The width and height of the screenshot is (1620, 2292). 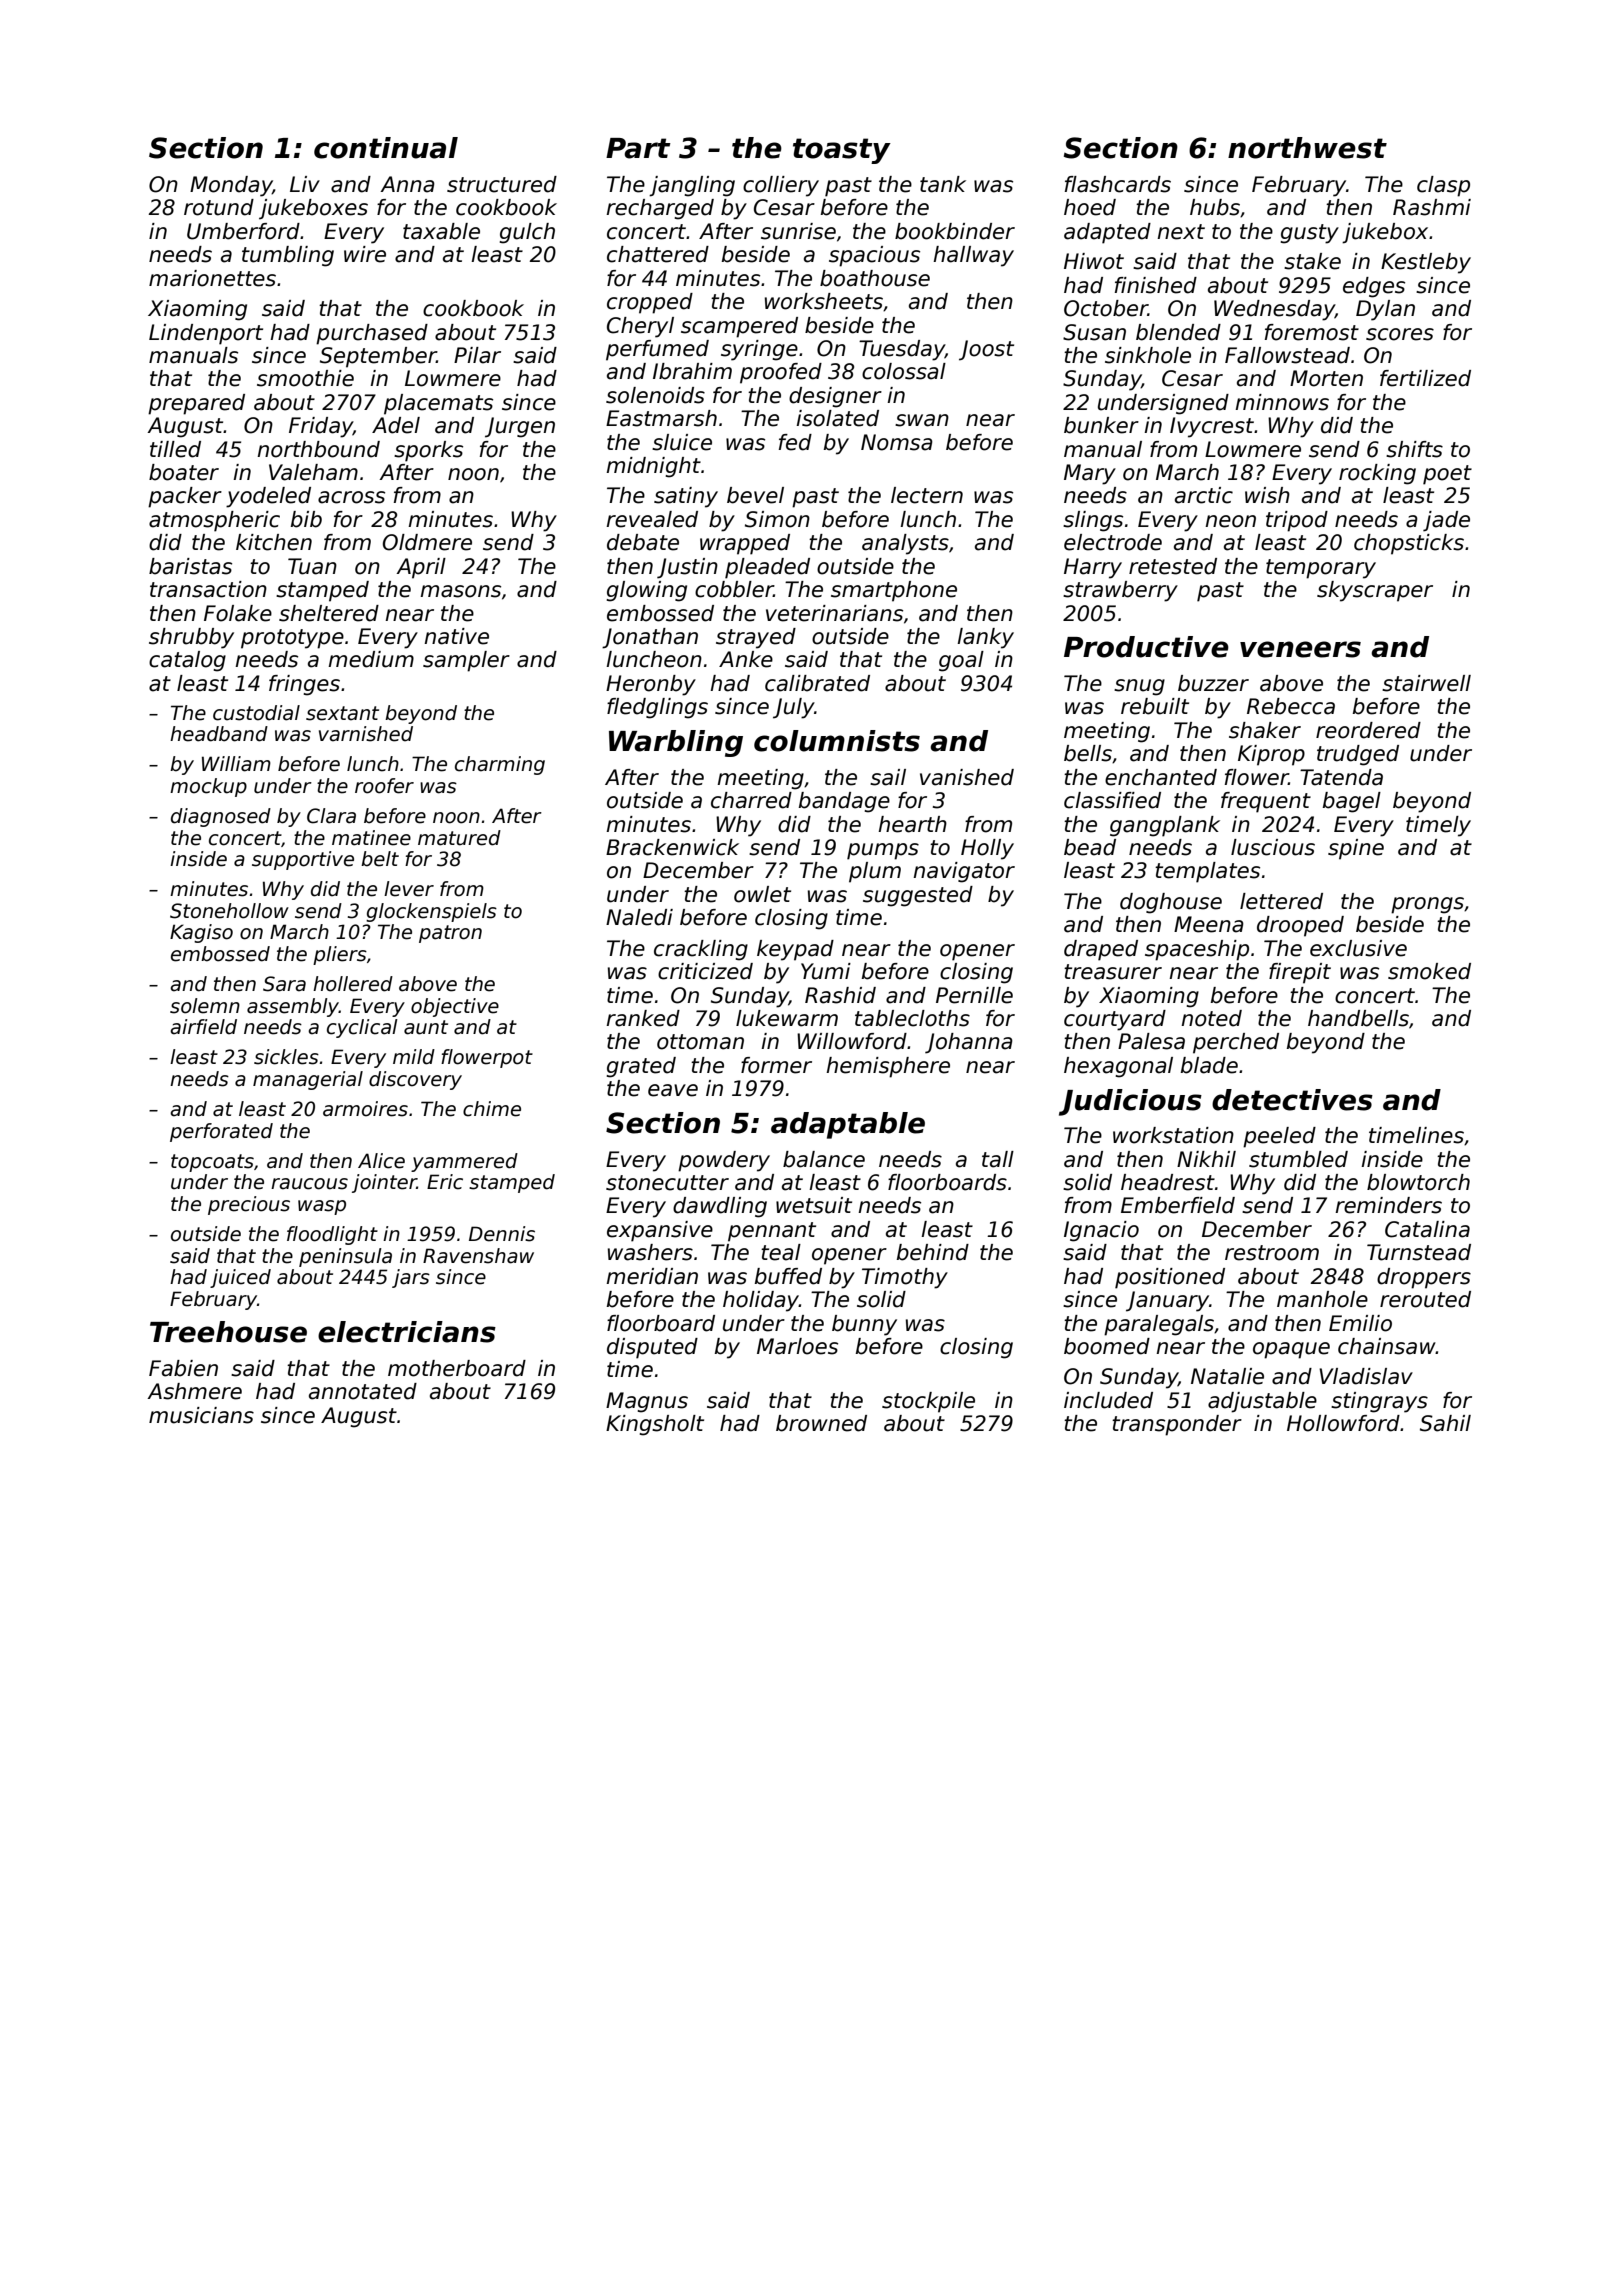 What do you see at coordinates (842, 151) in the screenshot?
I see `toasty` at bounding box center [842, 151].
